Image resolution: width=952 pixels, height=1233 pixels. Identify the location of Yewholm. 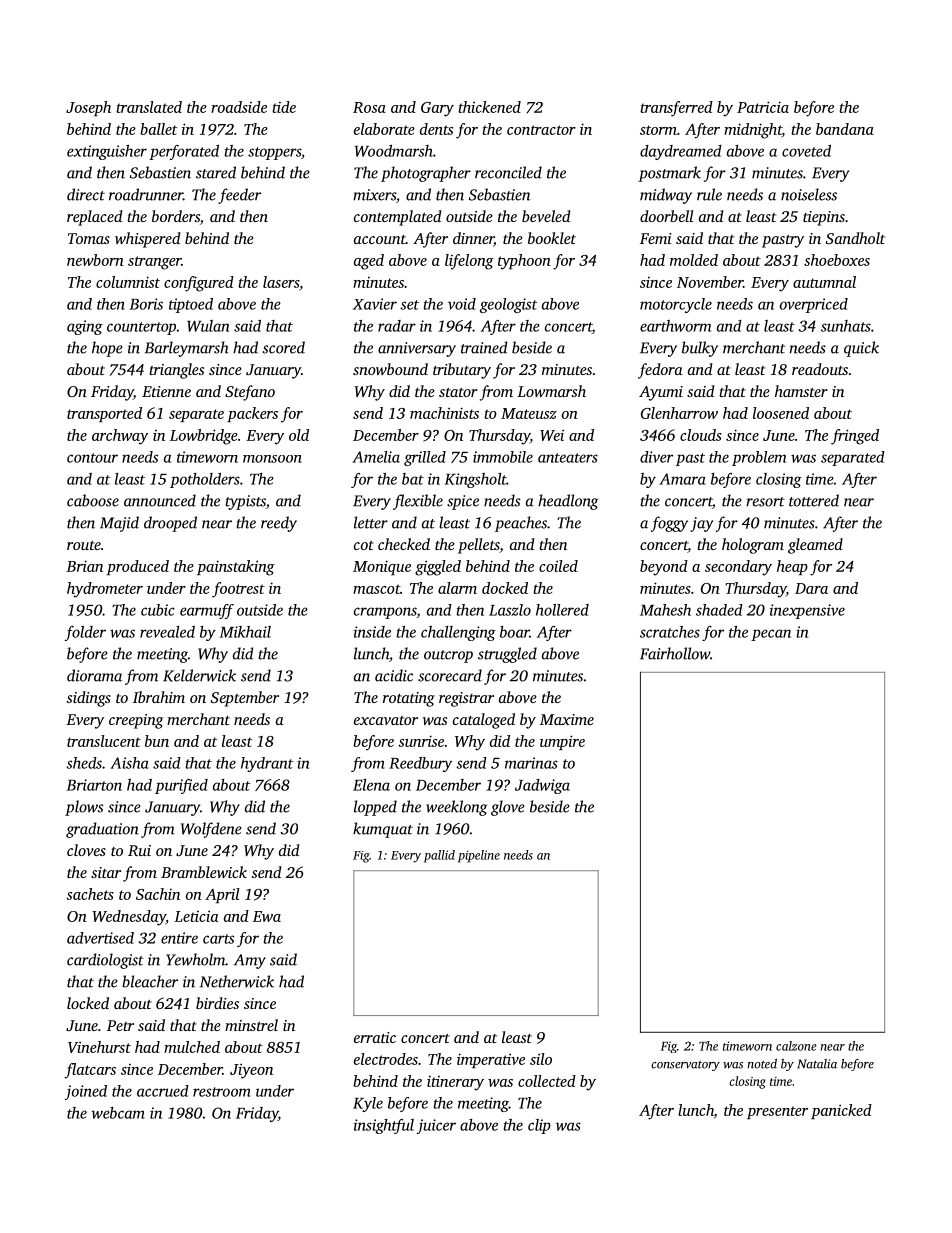
(196, 959).
